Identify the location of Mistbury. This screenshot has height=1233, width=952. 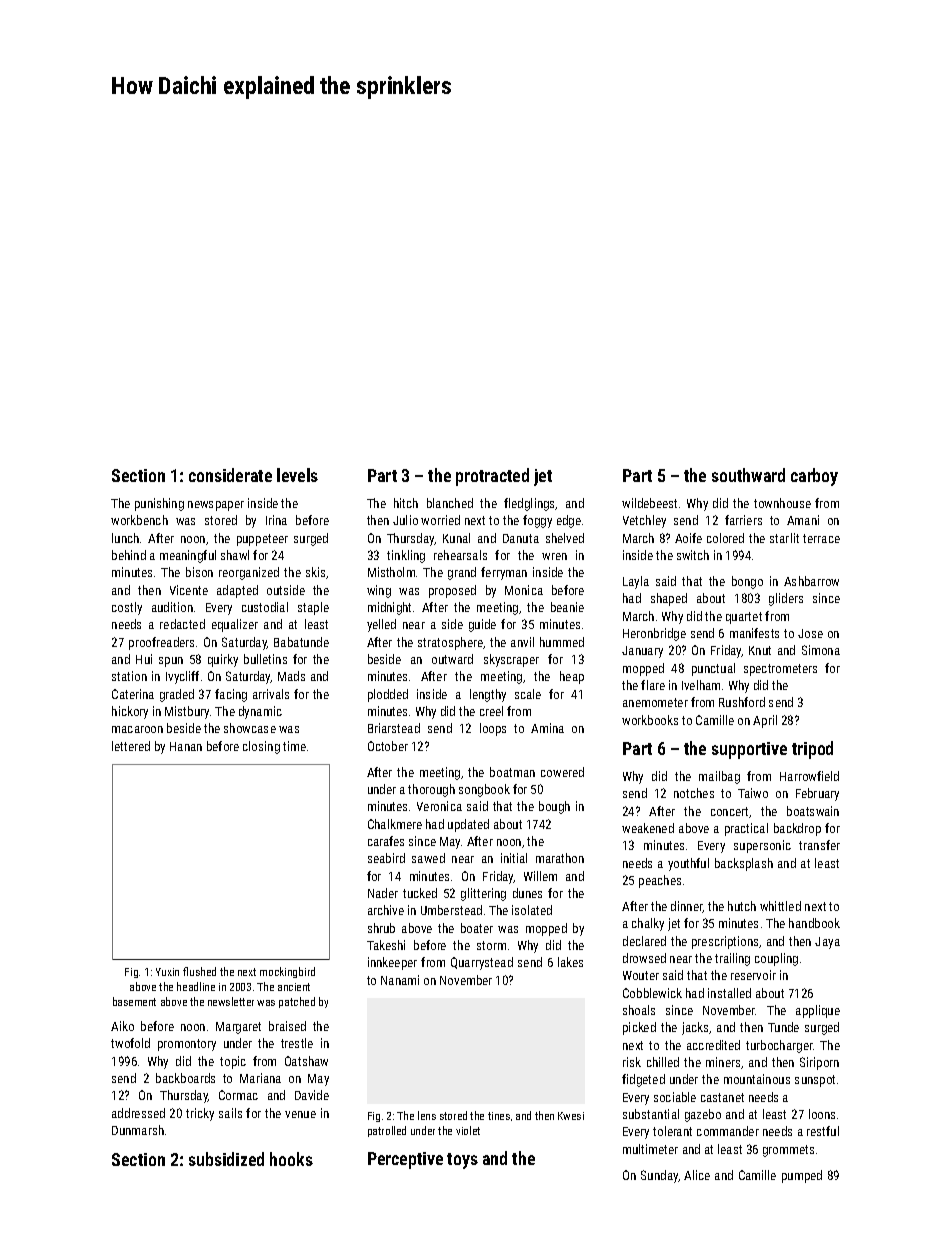
(187, 712).
